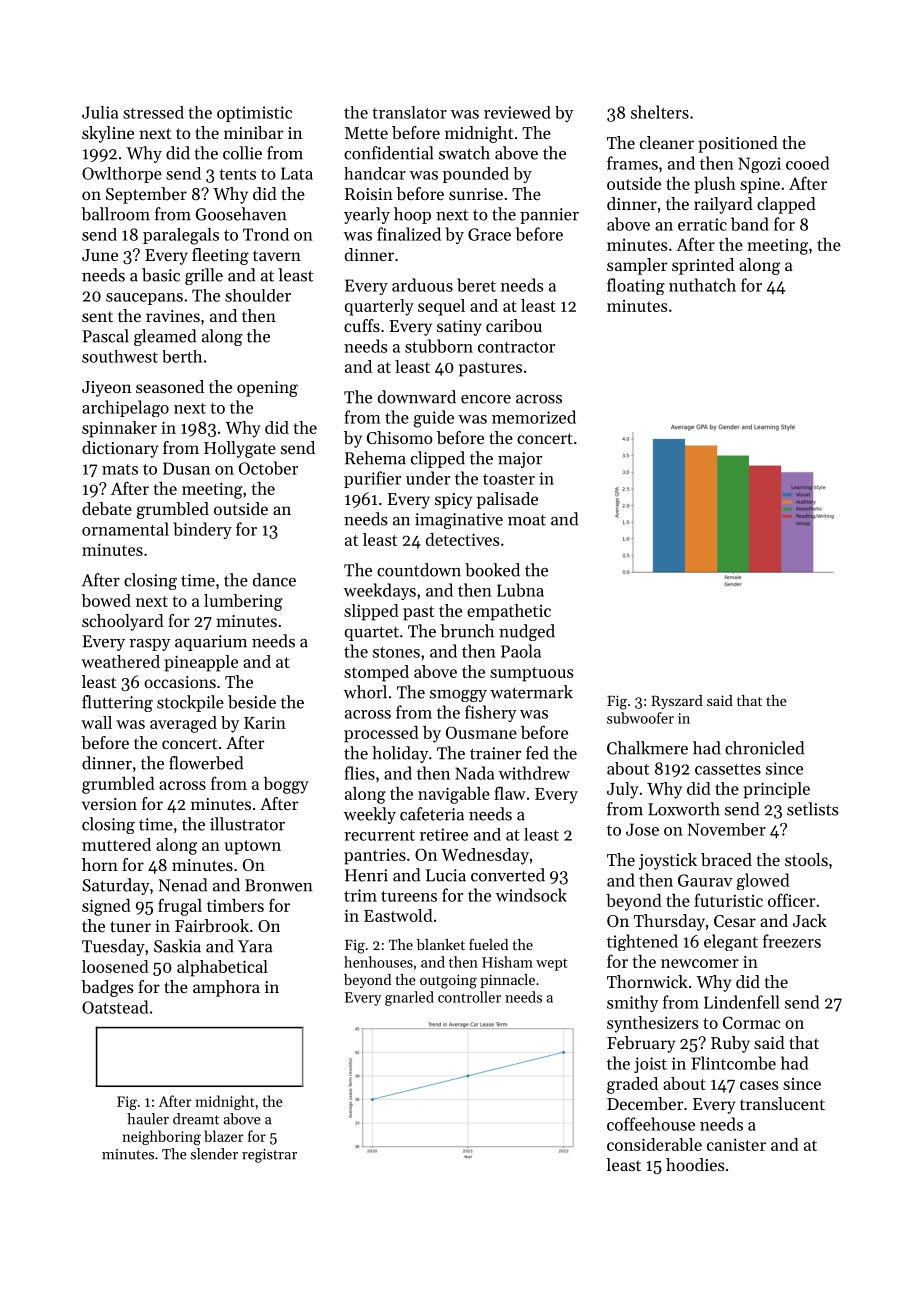 The image size is (924, 1308). What do you see at coordinates (120, 661) in the page?
I see `weathered` at bounding box center [120, 661].
